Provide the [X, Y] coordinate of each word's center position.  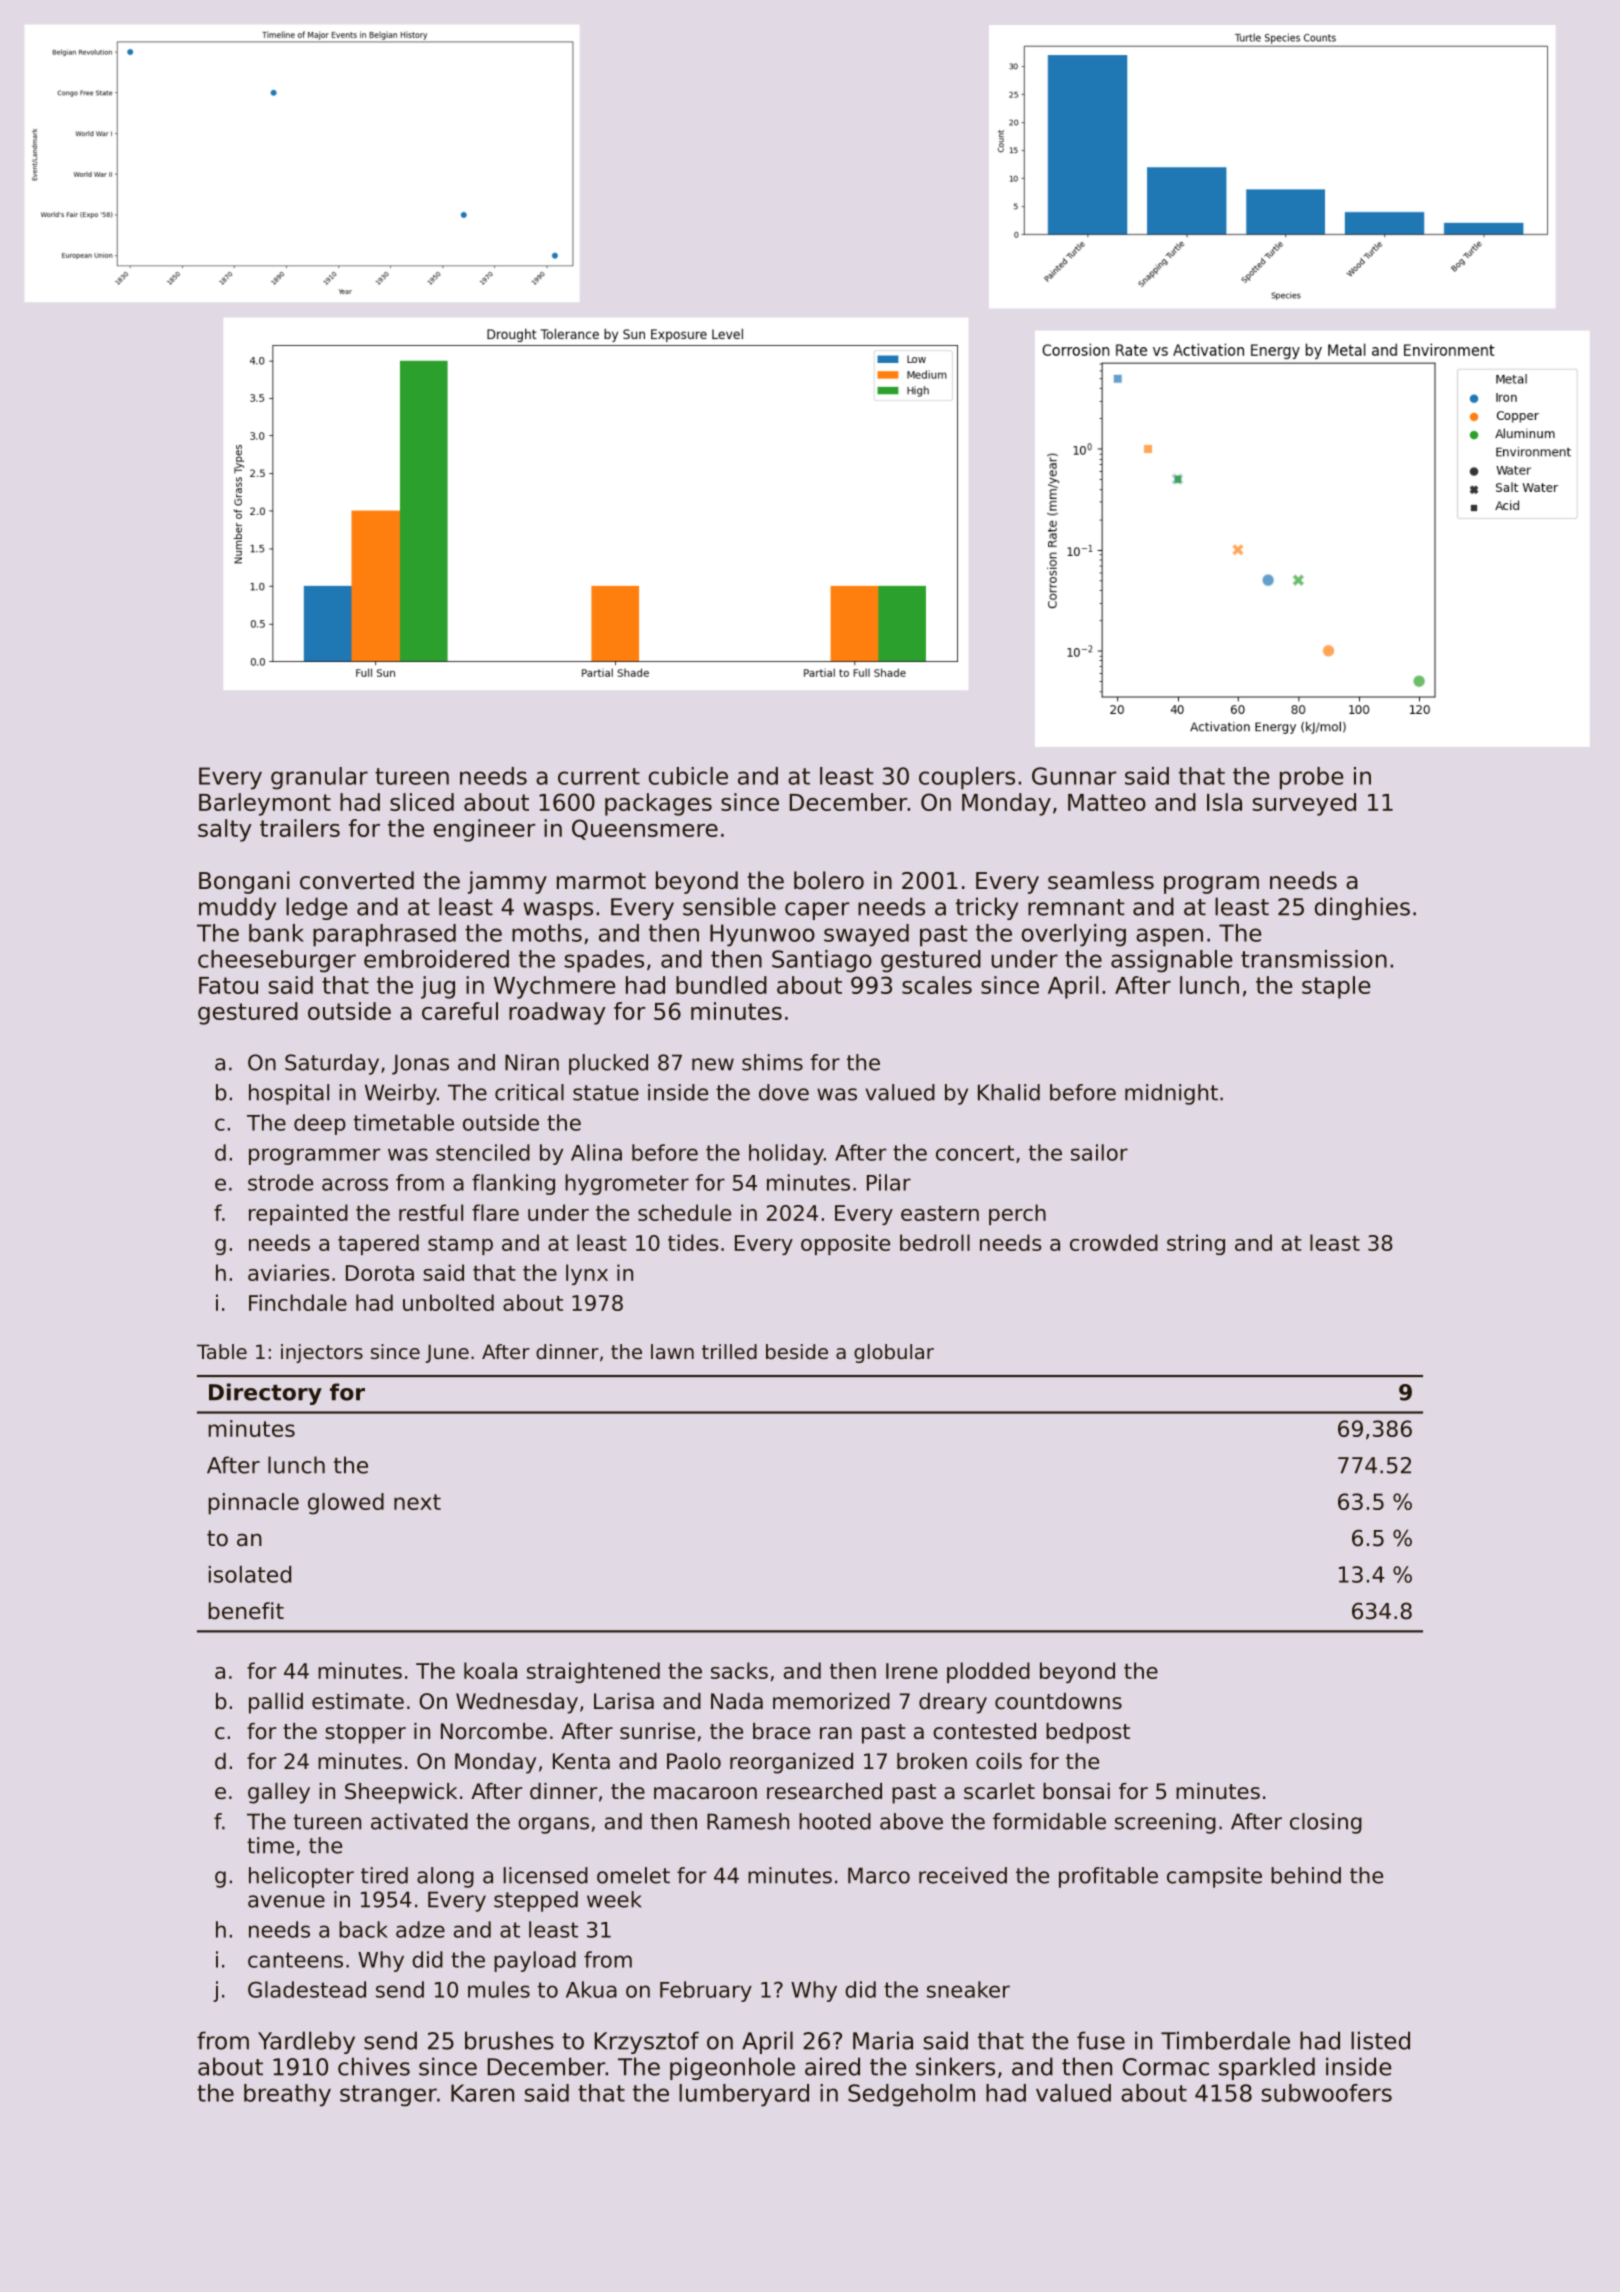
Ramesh [748, 1821]
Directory [265, 1394]
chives [374, 2066]
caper [817, 911]
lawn [672, 1351]
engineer [485, 830]
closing [1326, 1823]
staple [1336, 987]
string [1196, 1244]
